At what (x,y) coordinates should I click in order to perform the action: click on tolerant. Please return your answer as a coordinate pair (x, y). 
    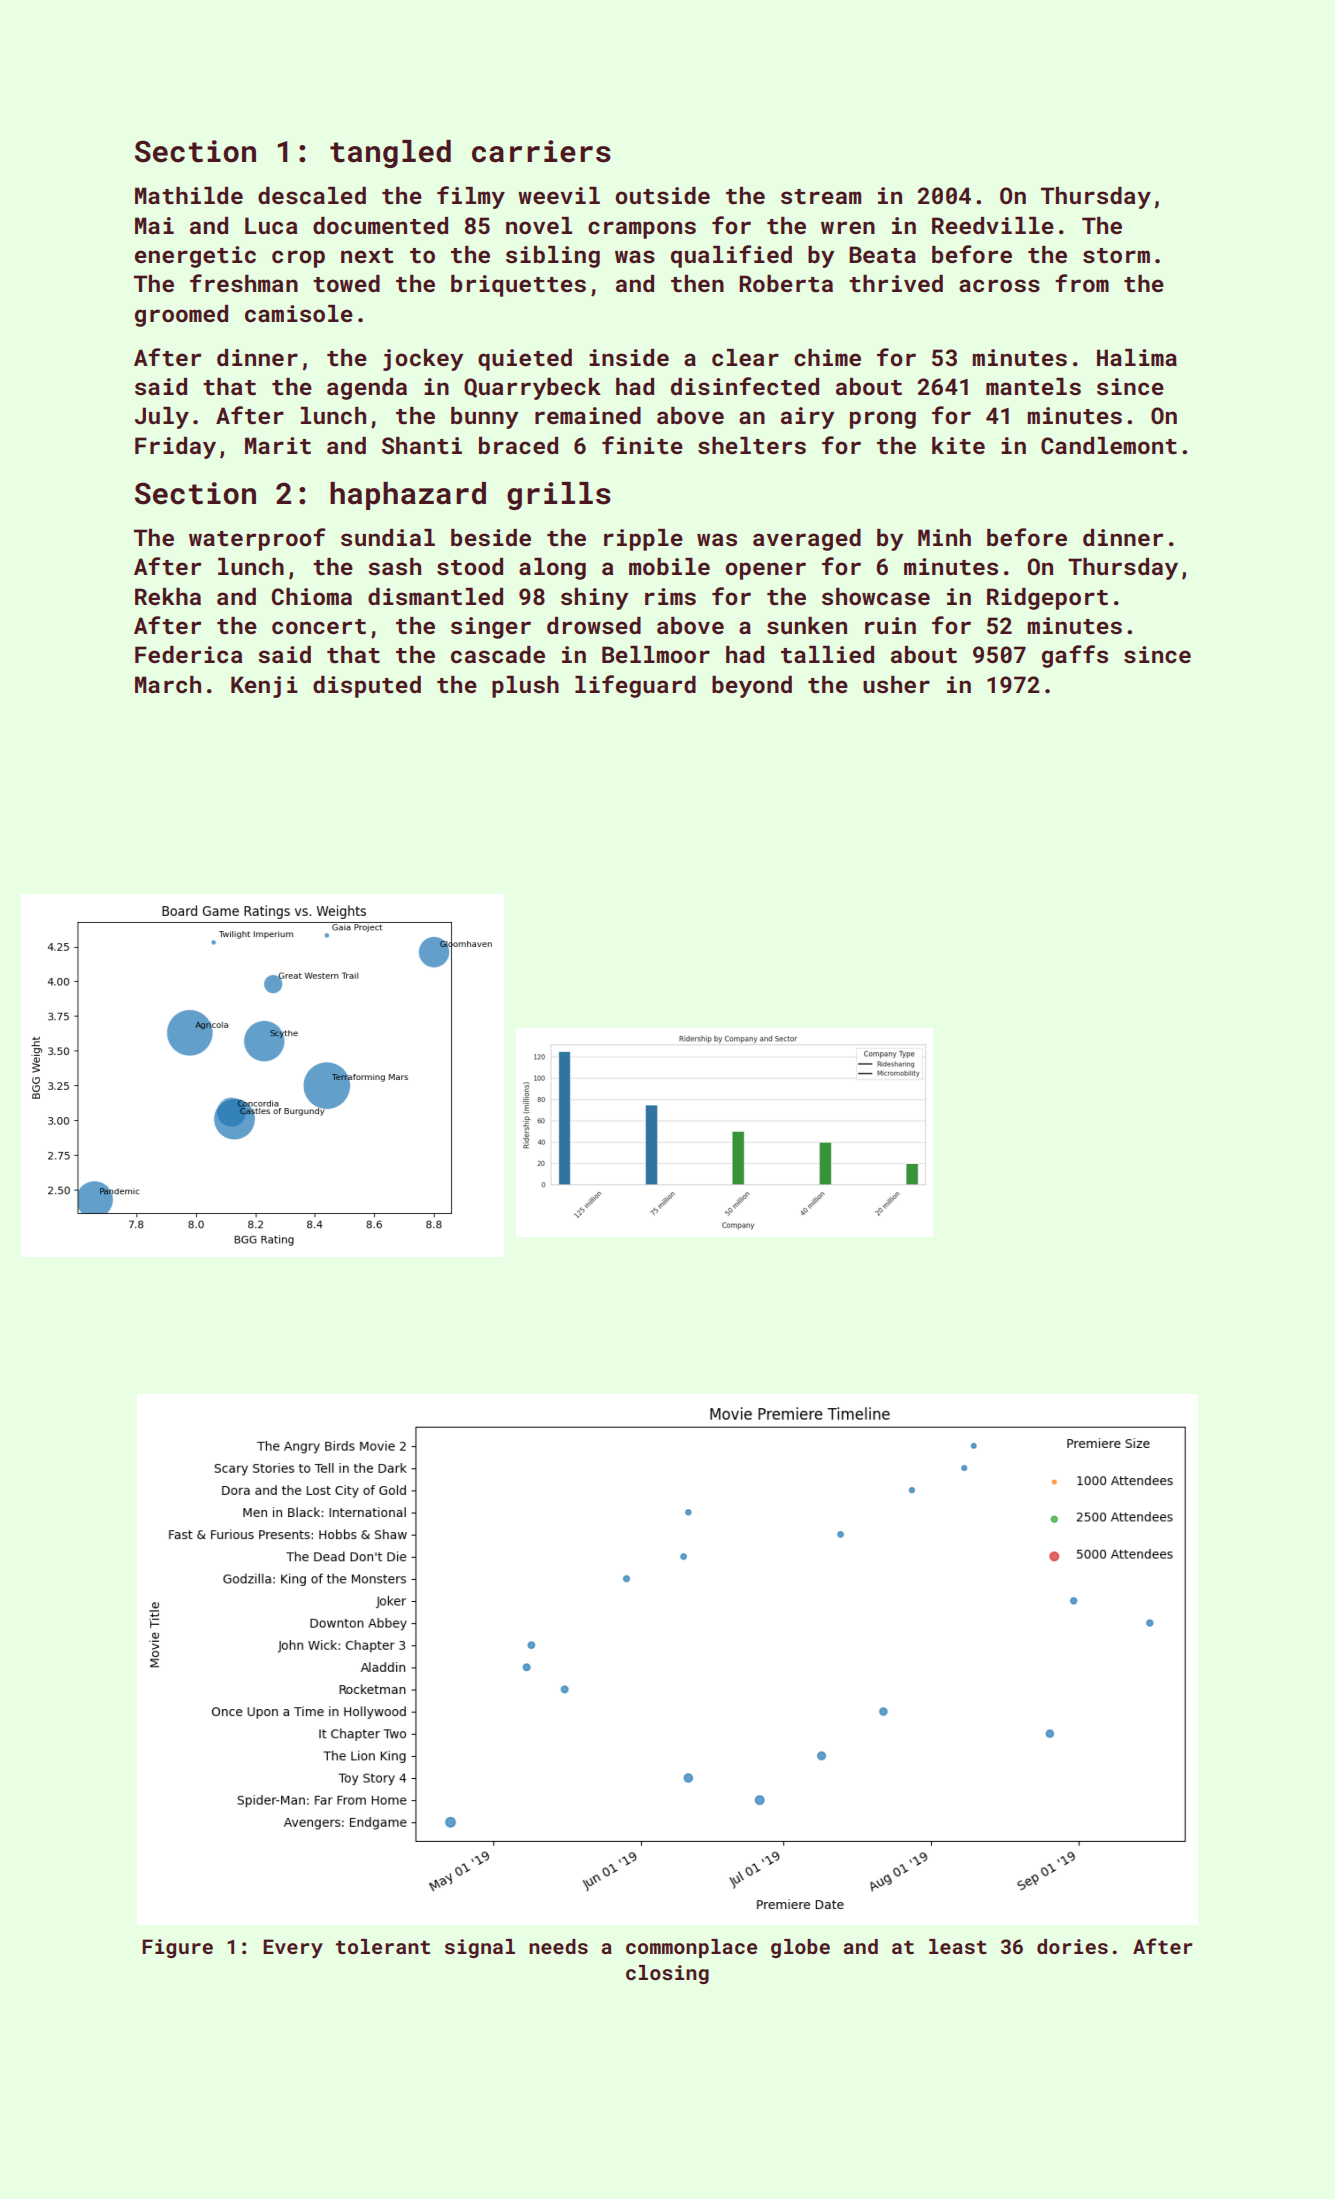
    Looking at the image, I should click on (383, 1946).
